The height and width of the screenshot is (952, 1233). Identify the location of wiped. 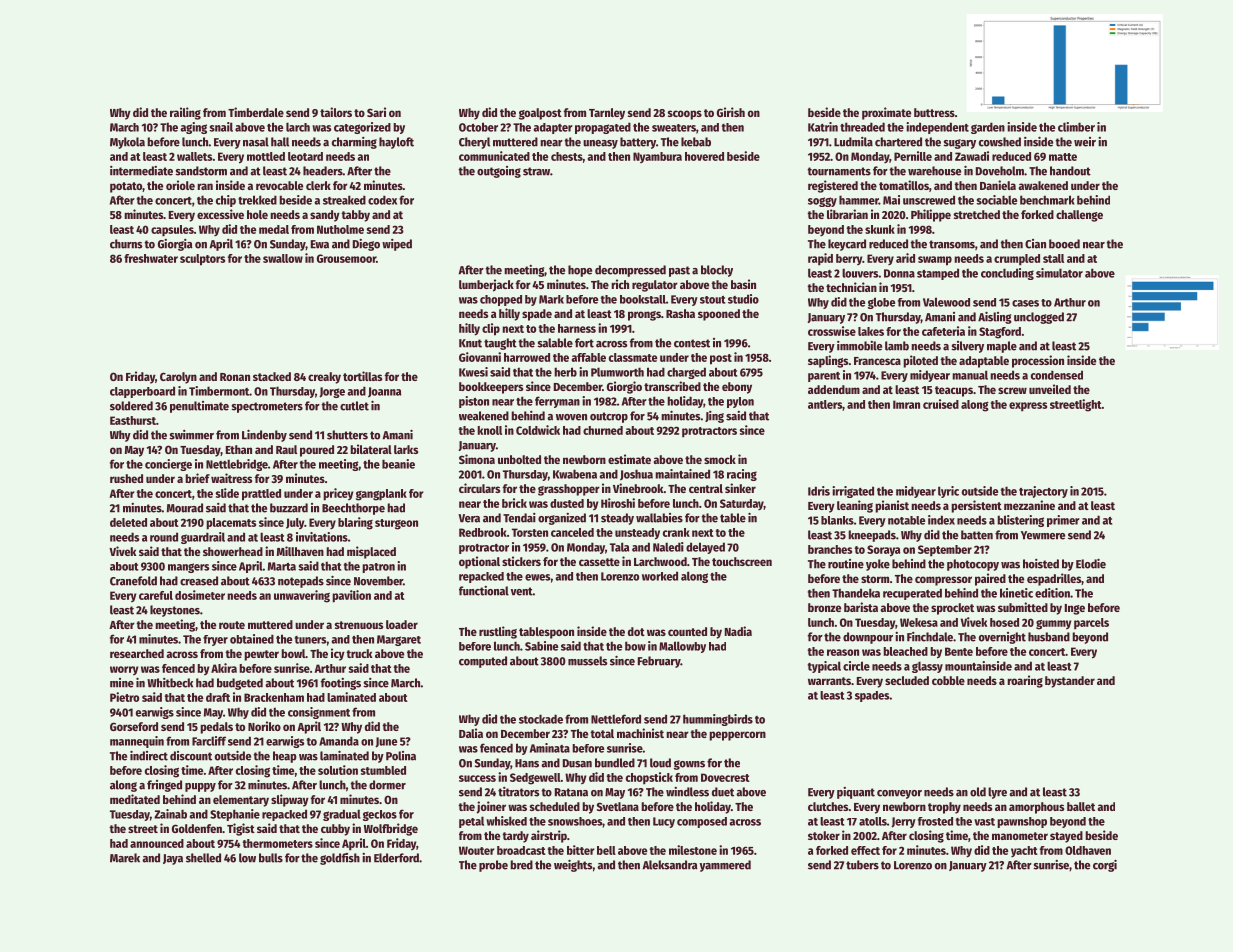
(397, 245).
